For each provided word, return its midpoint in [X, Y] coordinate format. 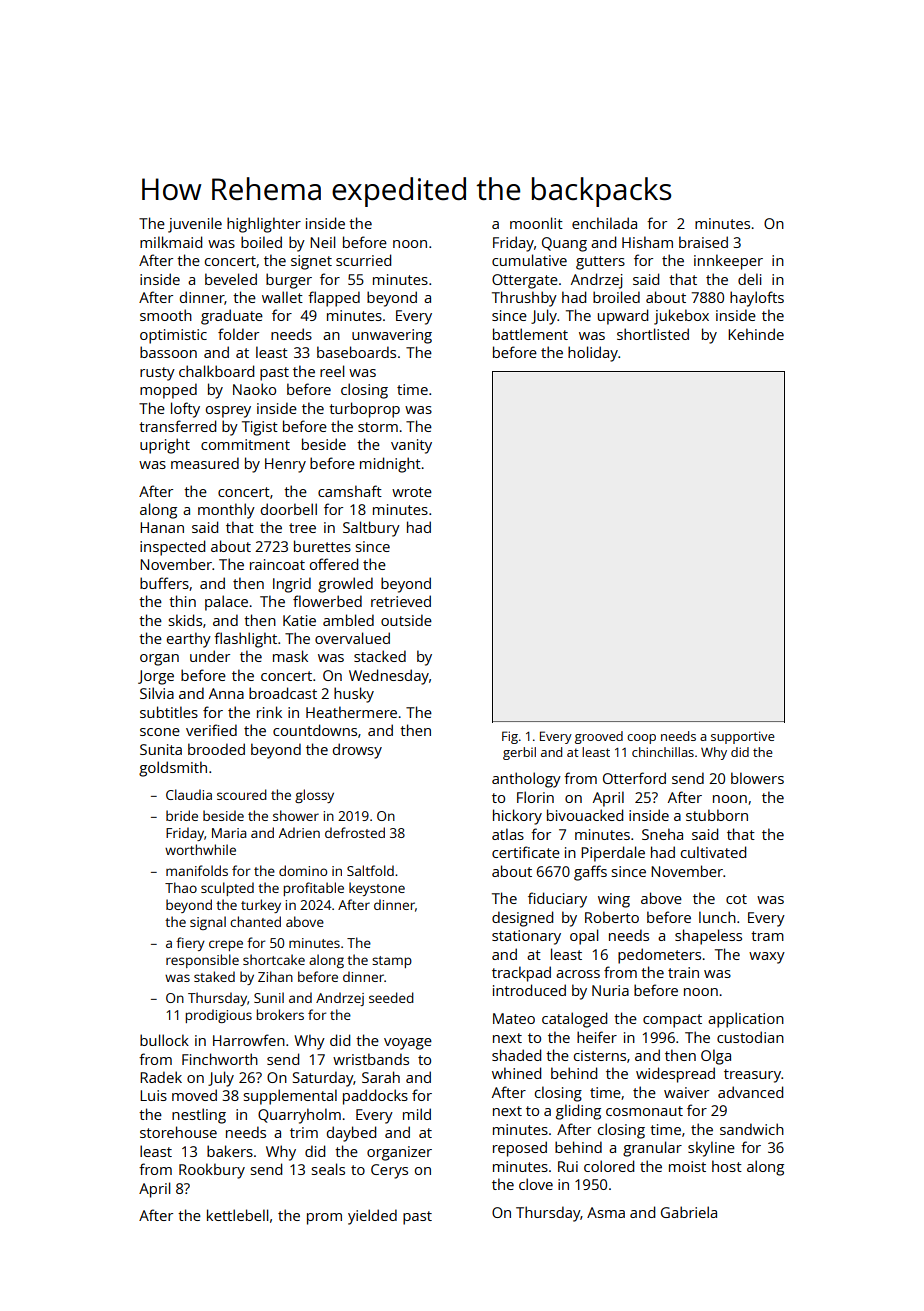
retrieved [401, 601]
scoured [242, 794]
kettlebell [237, 1215]
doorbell [289, 509]
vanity [411, 446]
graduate [232, 317]
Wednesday [389, 677]
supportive [743, 737]
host [727, 1166]
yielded [372, 1217]
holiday [593, 354]
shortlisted [653, 334]
